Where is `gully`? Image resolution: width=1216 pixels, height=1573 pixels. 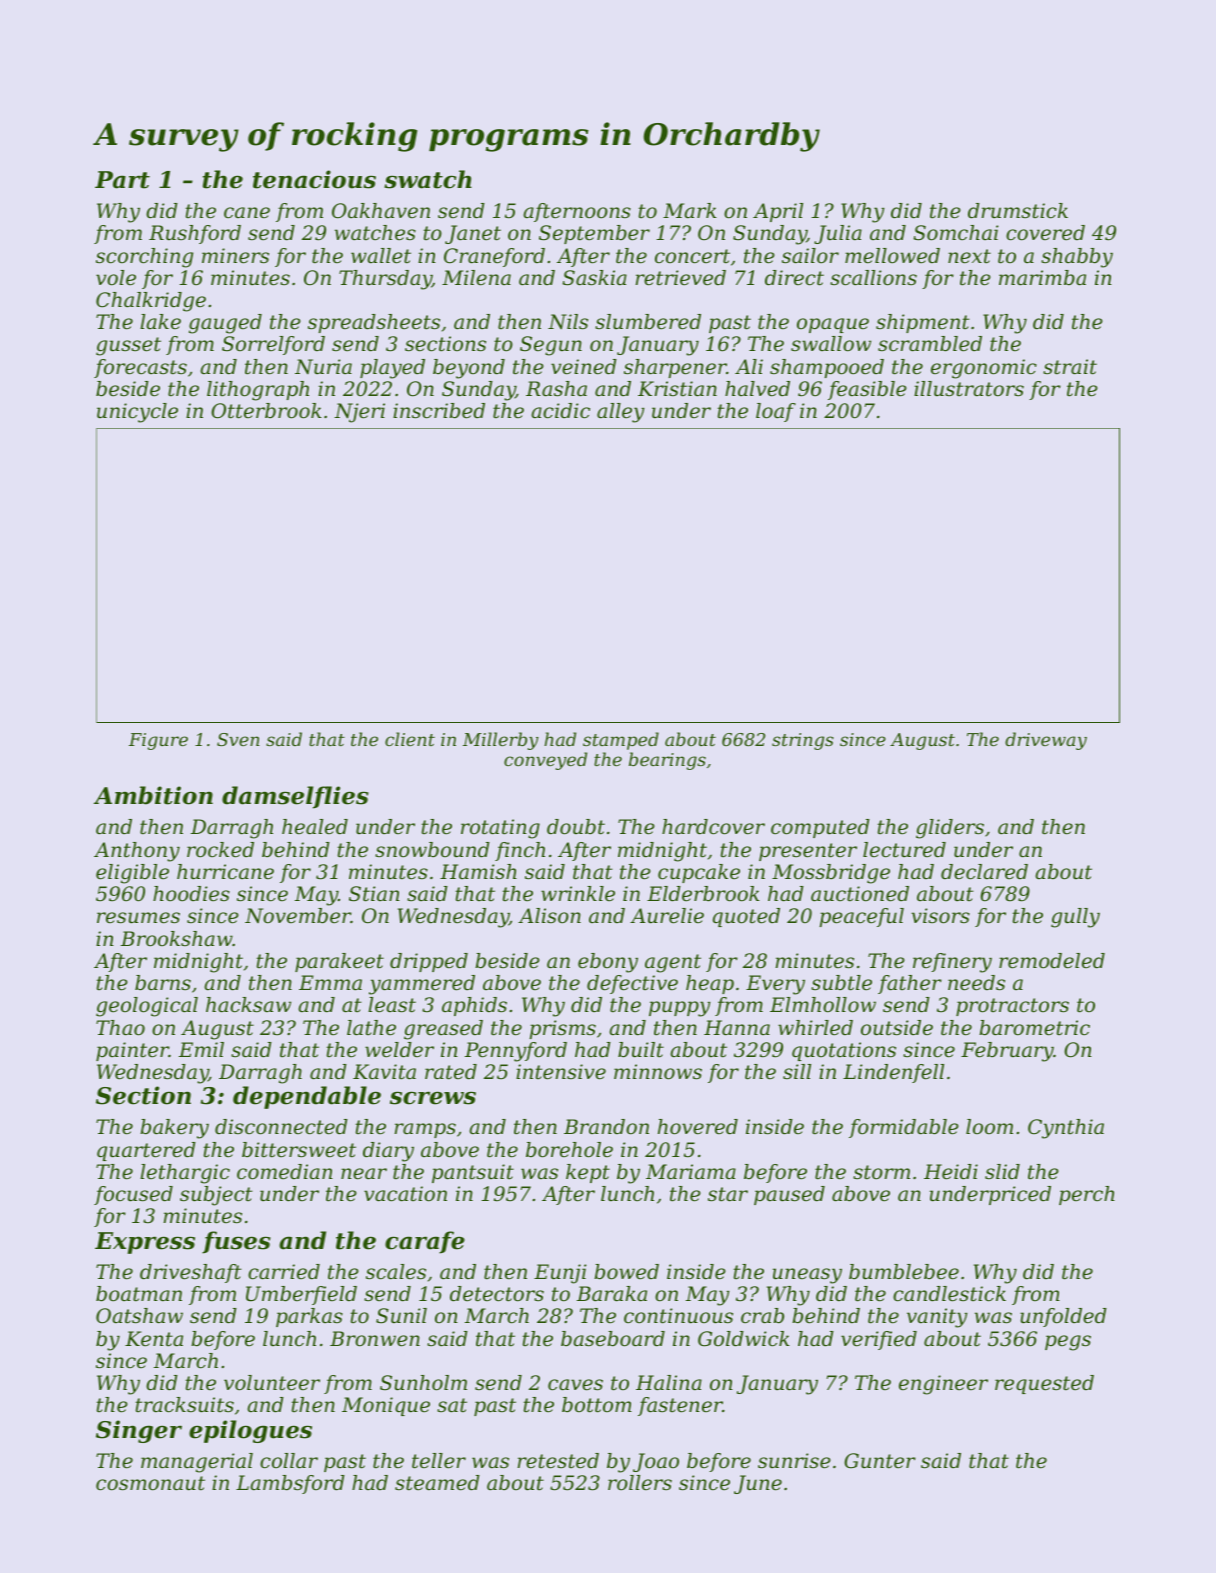 gully is located at coordinates (1075, 918).
